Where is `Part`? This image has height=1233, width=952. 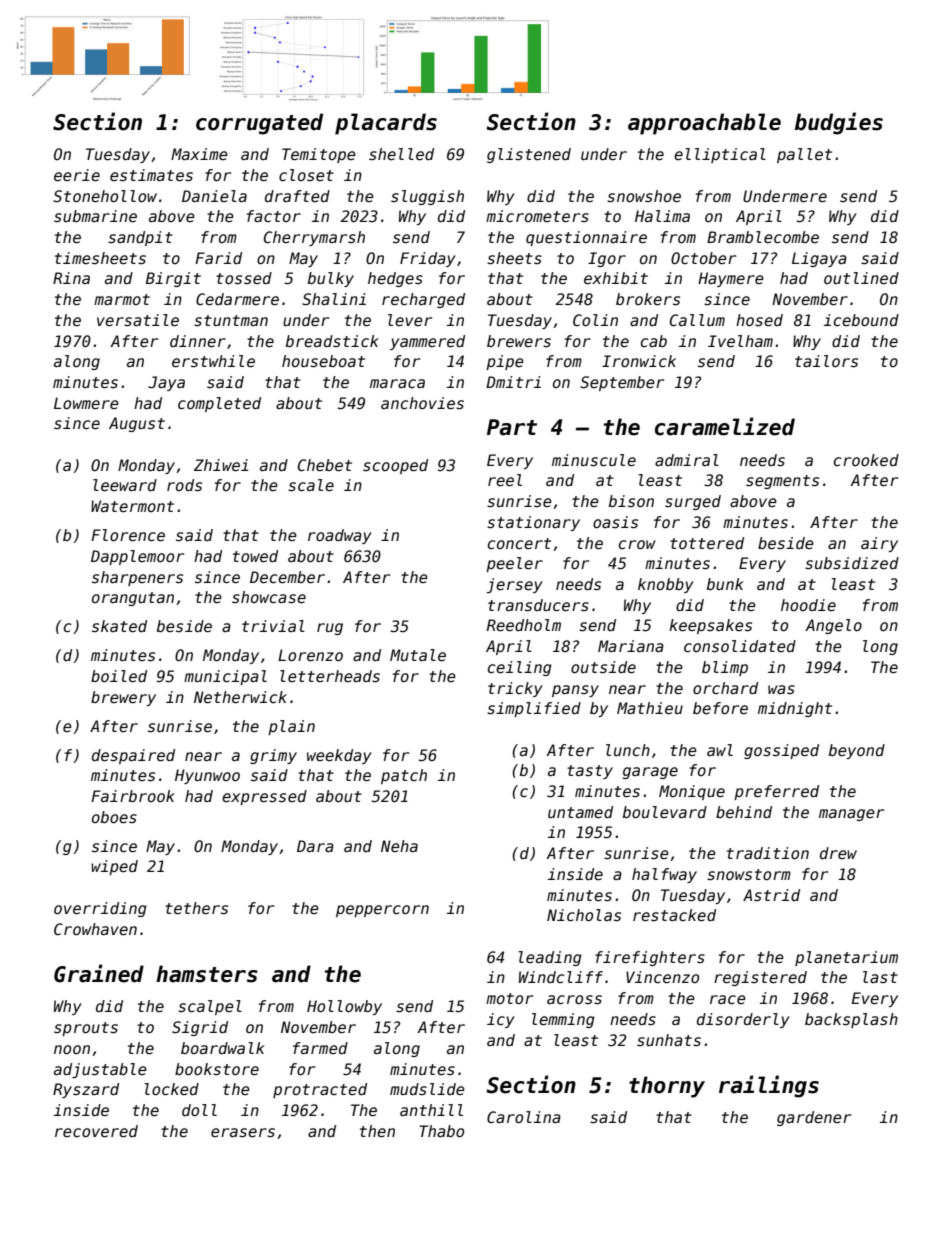
Part is located at coordinates (512, 427).
